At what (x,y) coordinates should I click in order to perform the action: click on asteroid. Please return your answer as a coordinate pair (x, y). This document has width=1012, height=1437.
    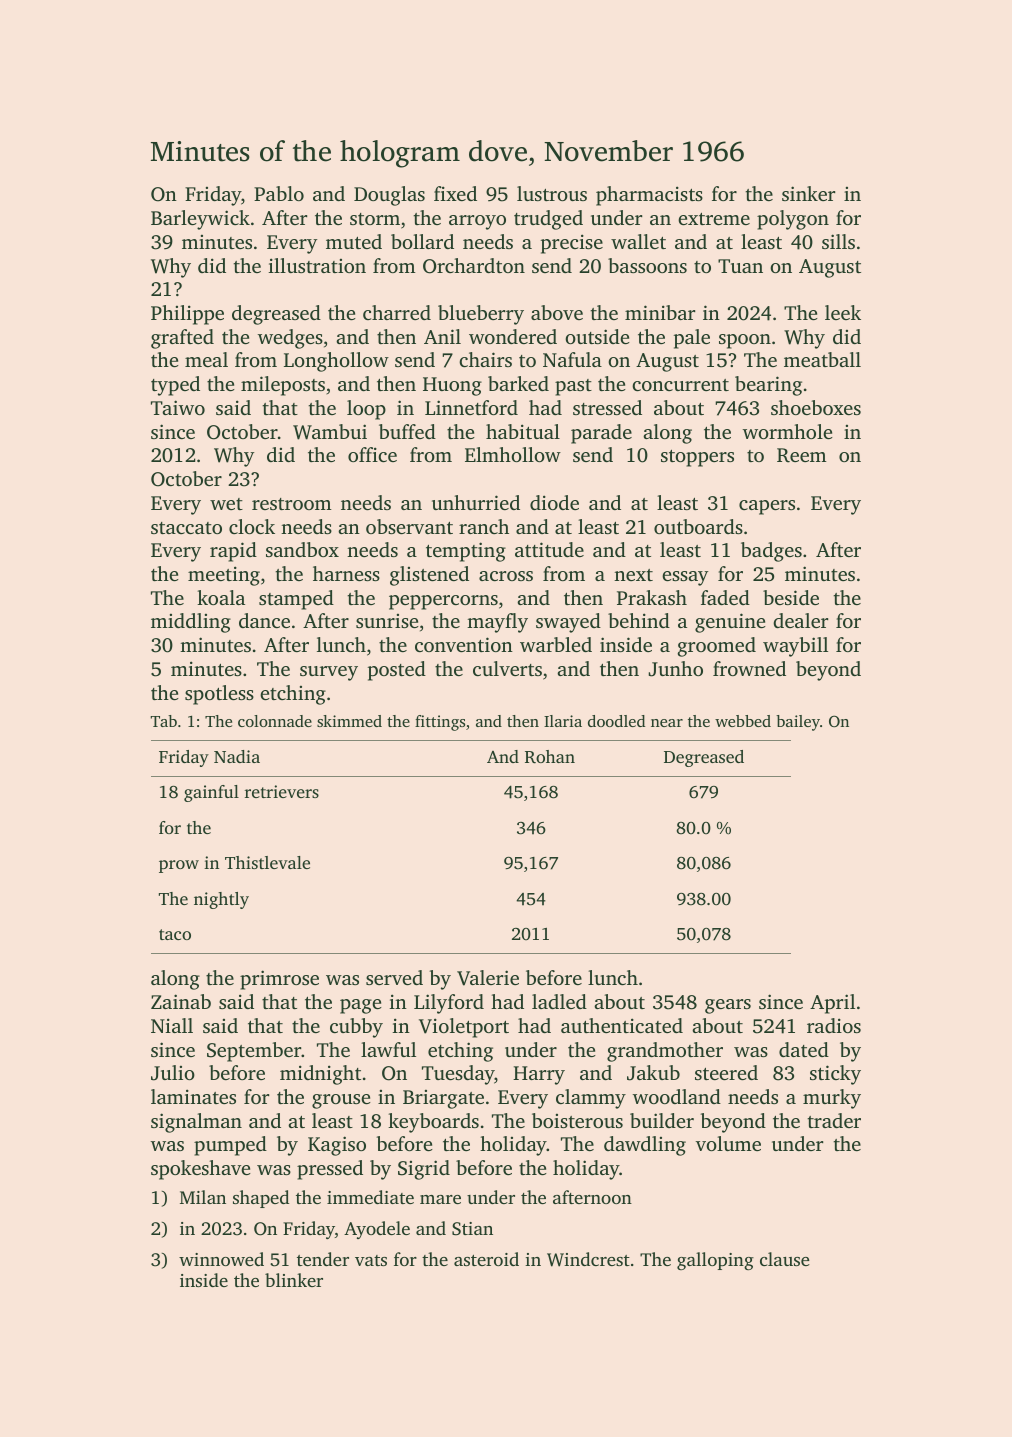
    Looking at the image, I should click on (486, 1259).
